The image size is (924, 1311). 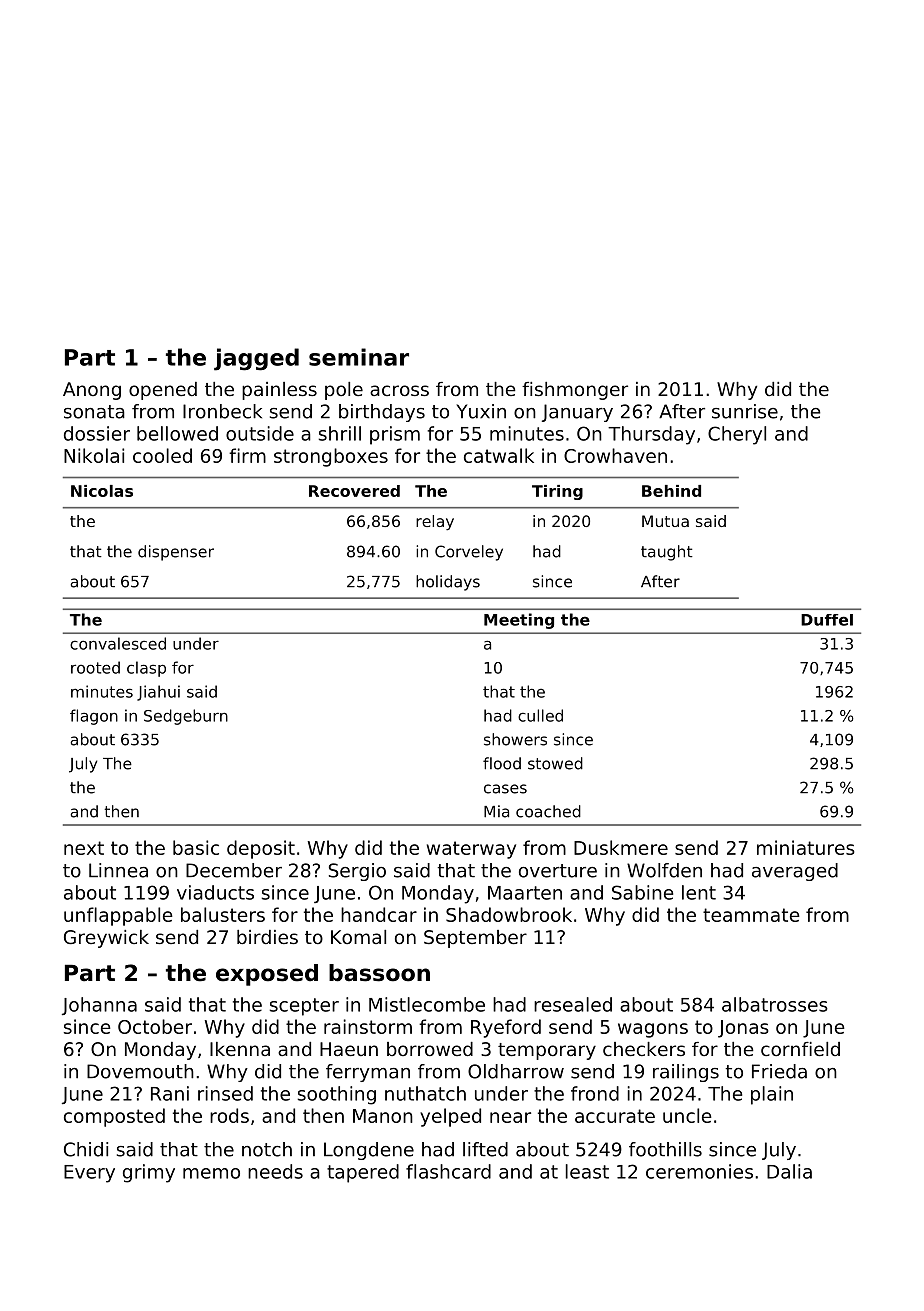 What do you see at coordinates (471, 850) in the screenshot?
I see `waterway` at bounding box center [471, 850].
